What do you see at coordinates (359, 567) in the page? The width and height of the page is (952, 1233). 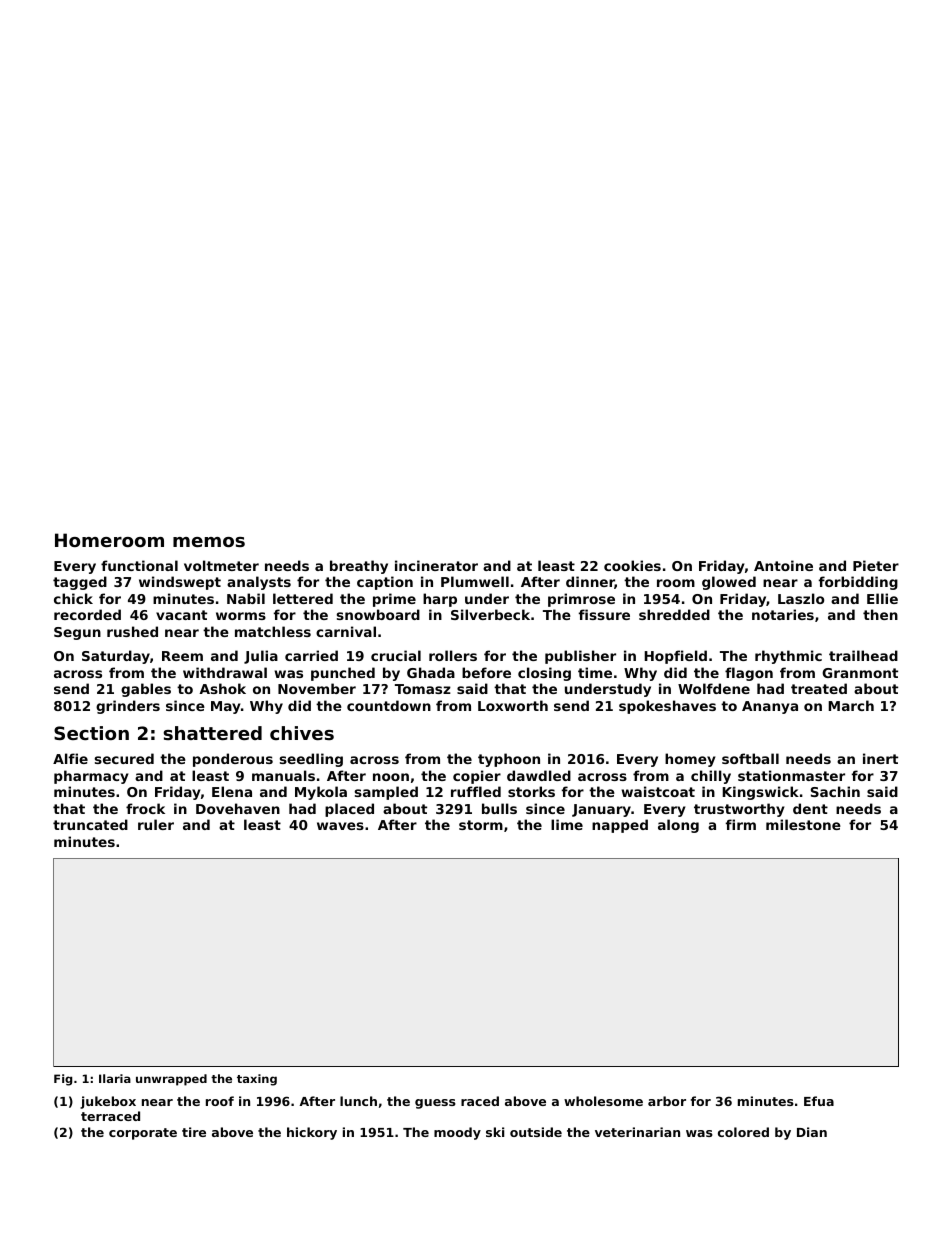 I see `breathy` at bounding box center [359, 567].
